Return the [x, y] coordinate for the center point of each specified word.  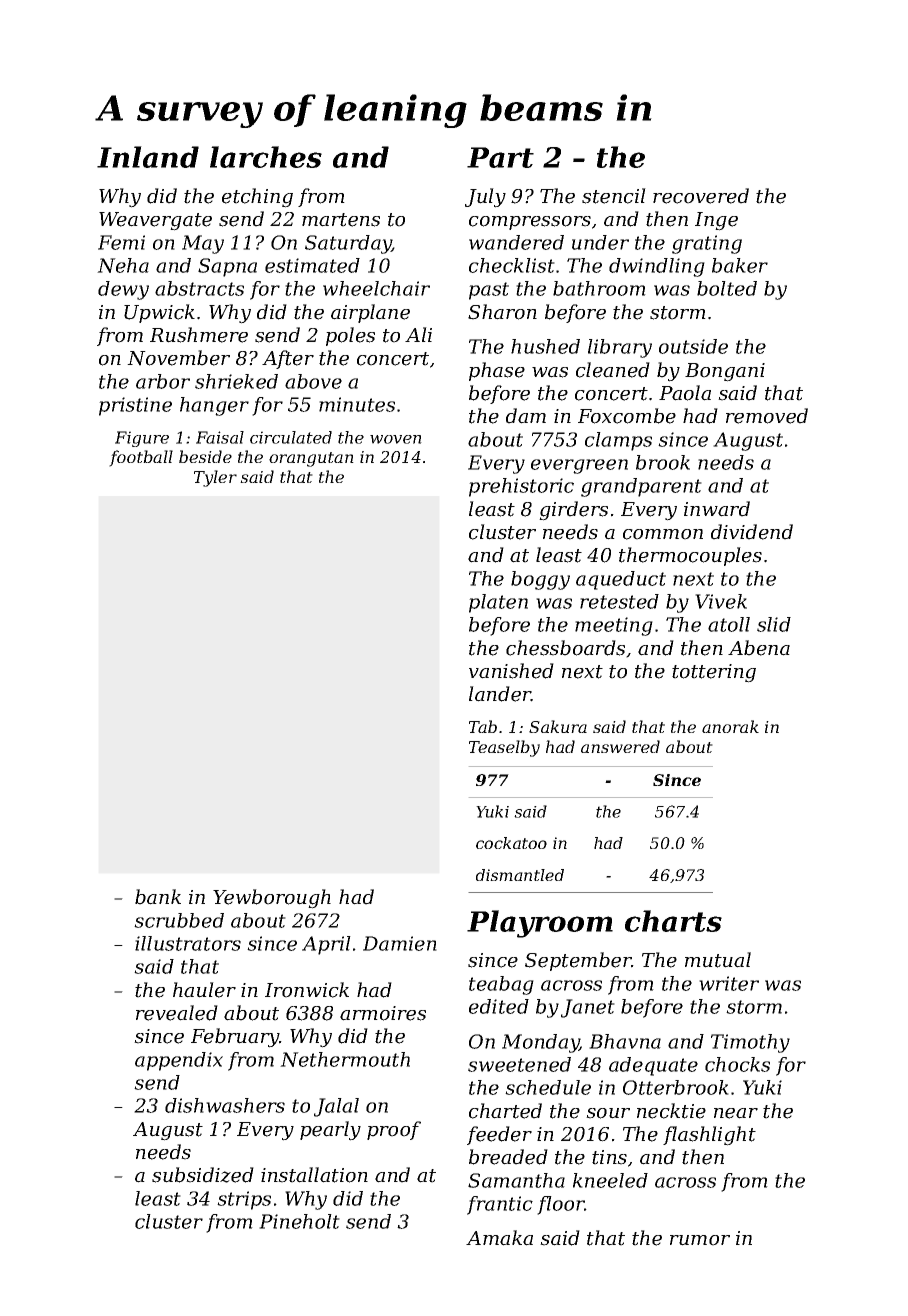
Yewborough [272, 899]
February [235, 1038]
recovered [701, 196]
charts [673, 921]
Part [500, 157]
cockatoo [511, 843]
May [203, 244]
